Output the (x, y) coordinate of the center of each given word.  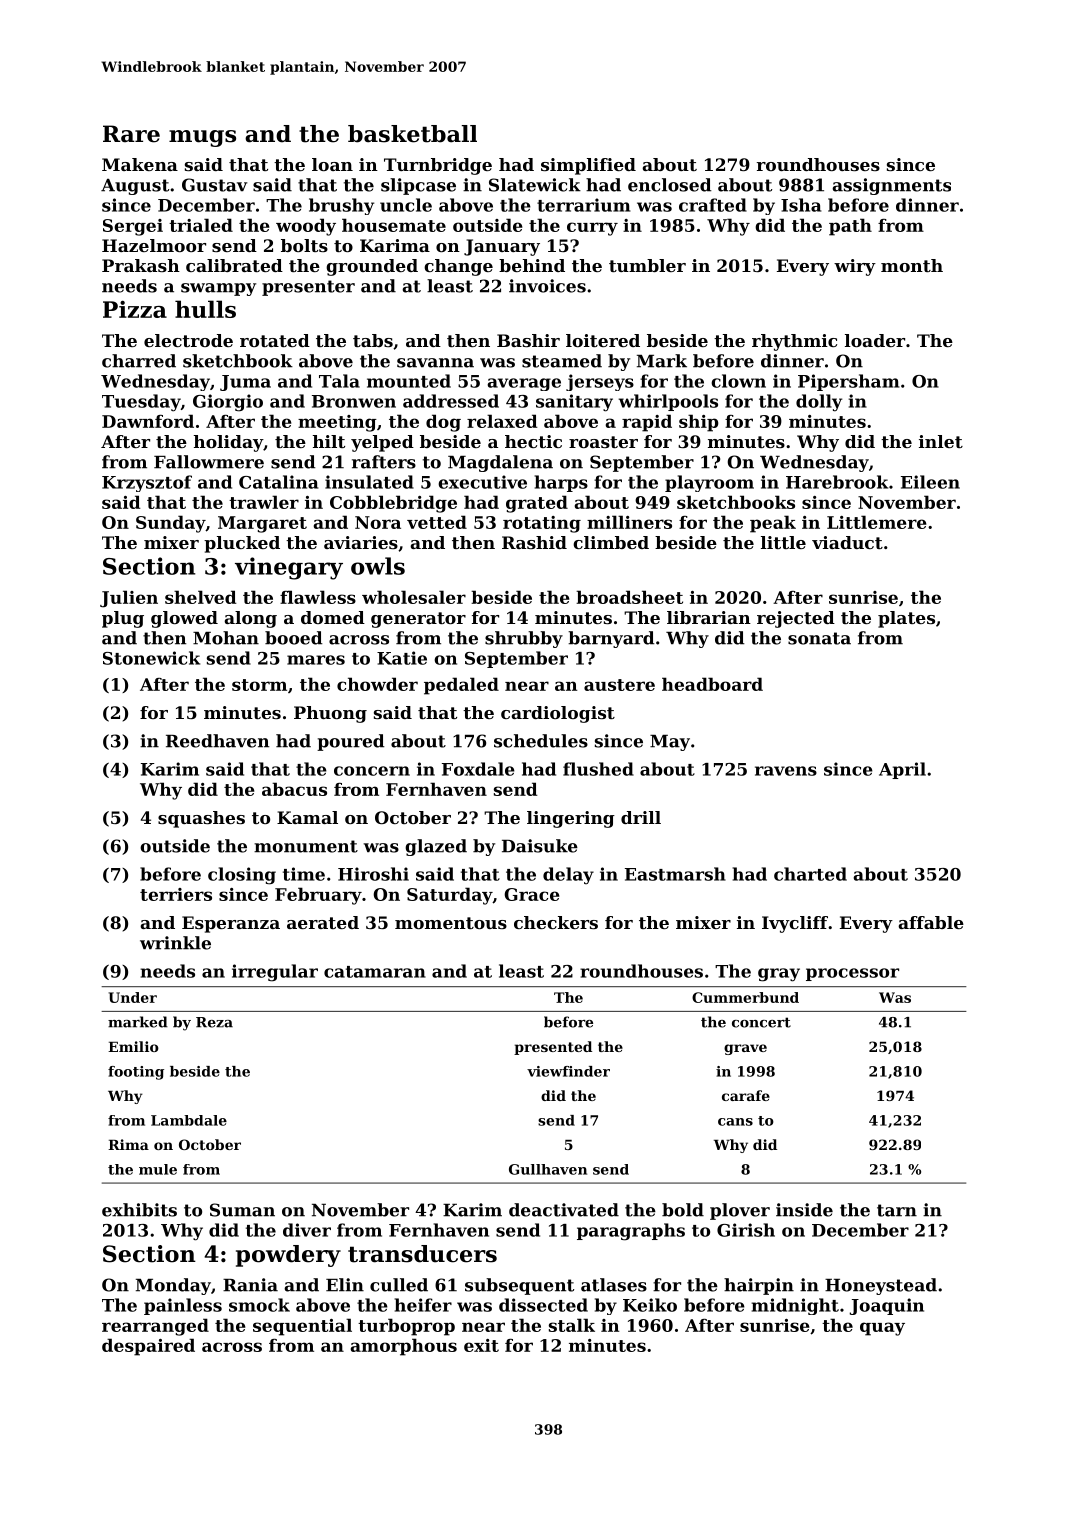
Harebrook (837, 482)
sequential (302, 1327)
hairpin (759, 1286)
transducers (422, 1254)
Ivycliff (795, 924)
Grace (531, 894)
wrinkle (175, 943)
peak (773, 524)
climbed (611, 542)
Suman (242, 1210)
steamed (562, 361)
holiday (228, 443)
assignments (891, 186)
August (135, 187)
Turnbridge (438, 166)
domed (333, 617)
